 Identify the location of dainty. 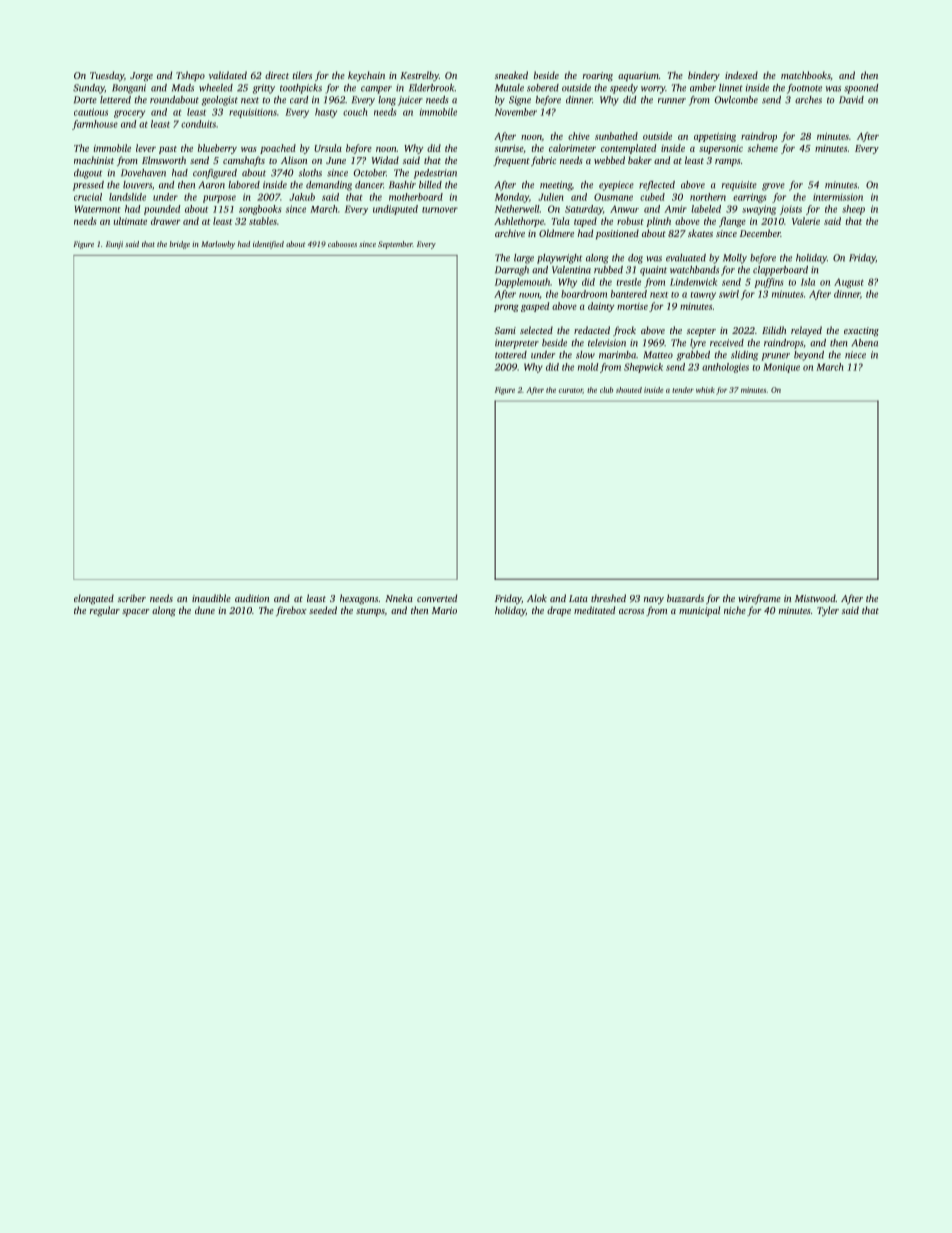
(601, 307).
